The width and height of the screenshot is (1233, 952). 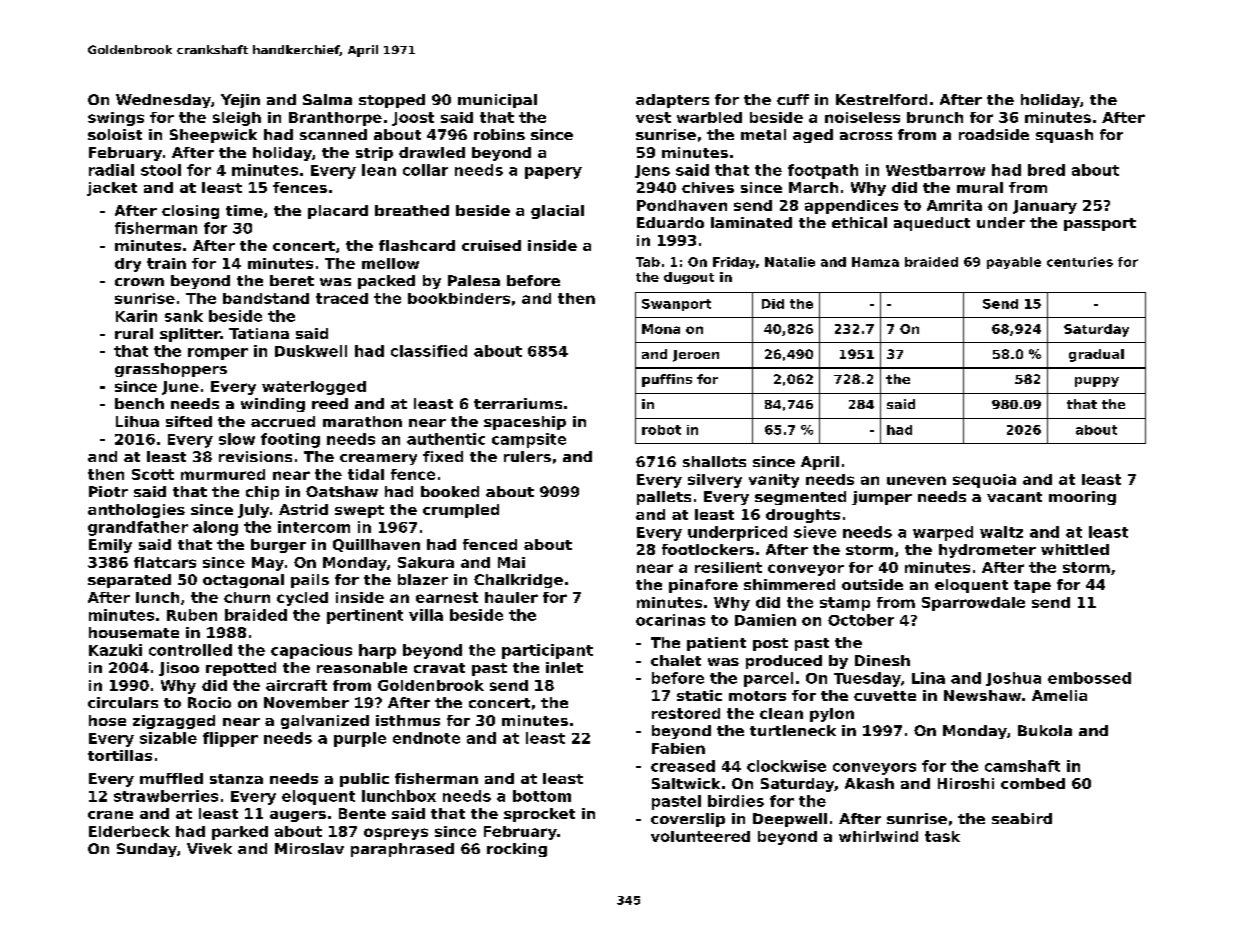 What do you see at coordinates (667, 380) in the screenshot?
I see `puffins` at bounding box center [667, 380].
